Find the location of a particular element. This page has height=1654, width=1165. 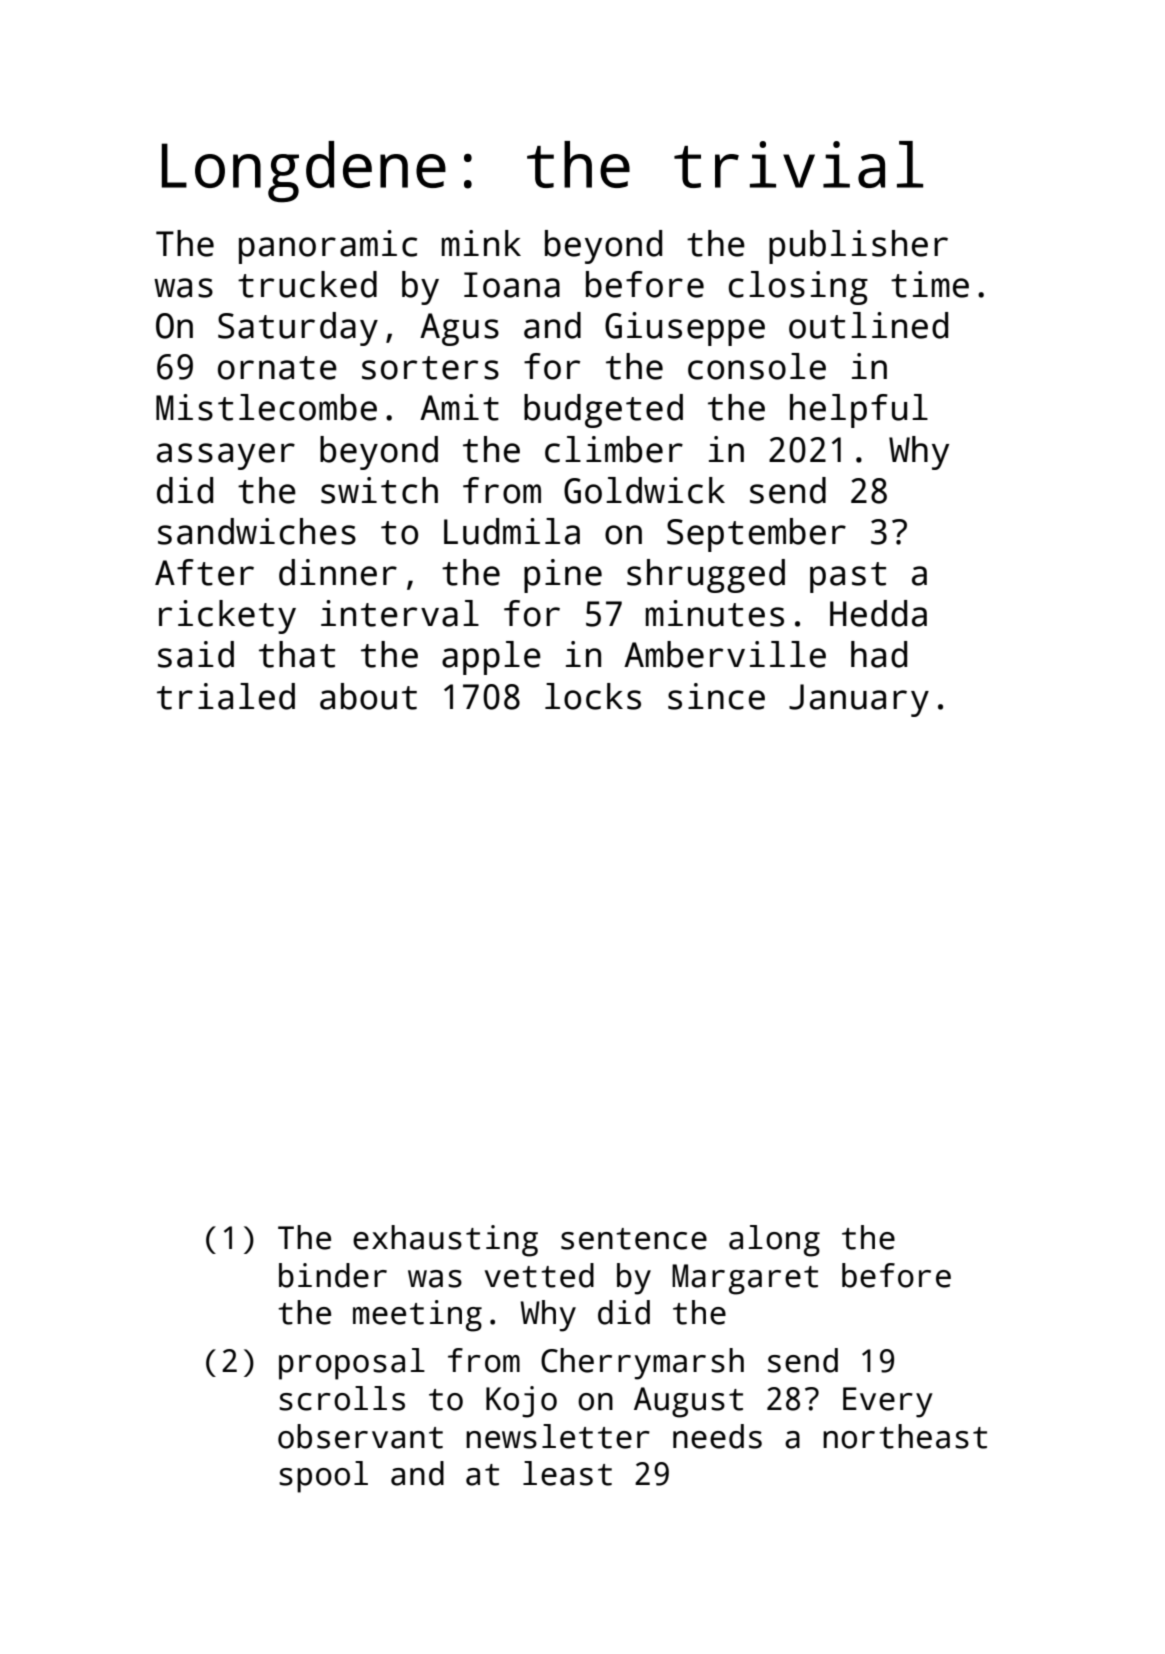

since is located at coordinates (716, 696).
